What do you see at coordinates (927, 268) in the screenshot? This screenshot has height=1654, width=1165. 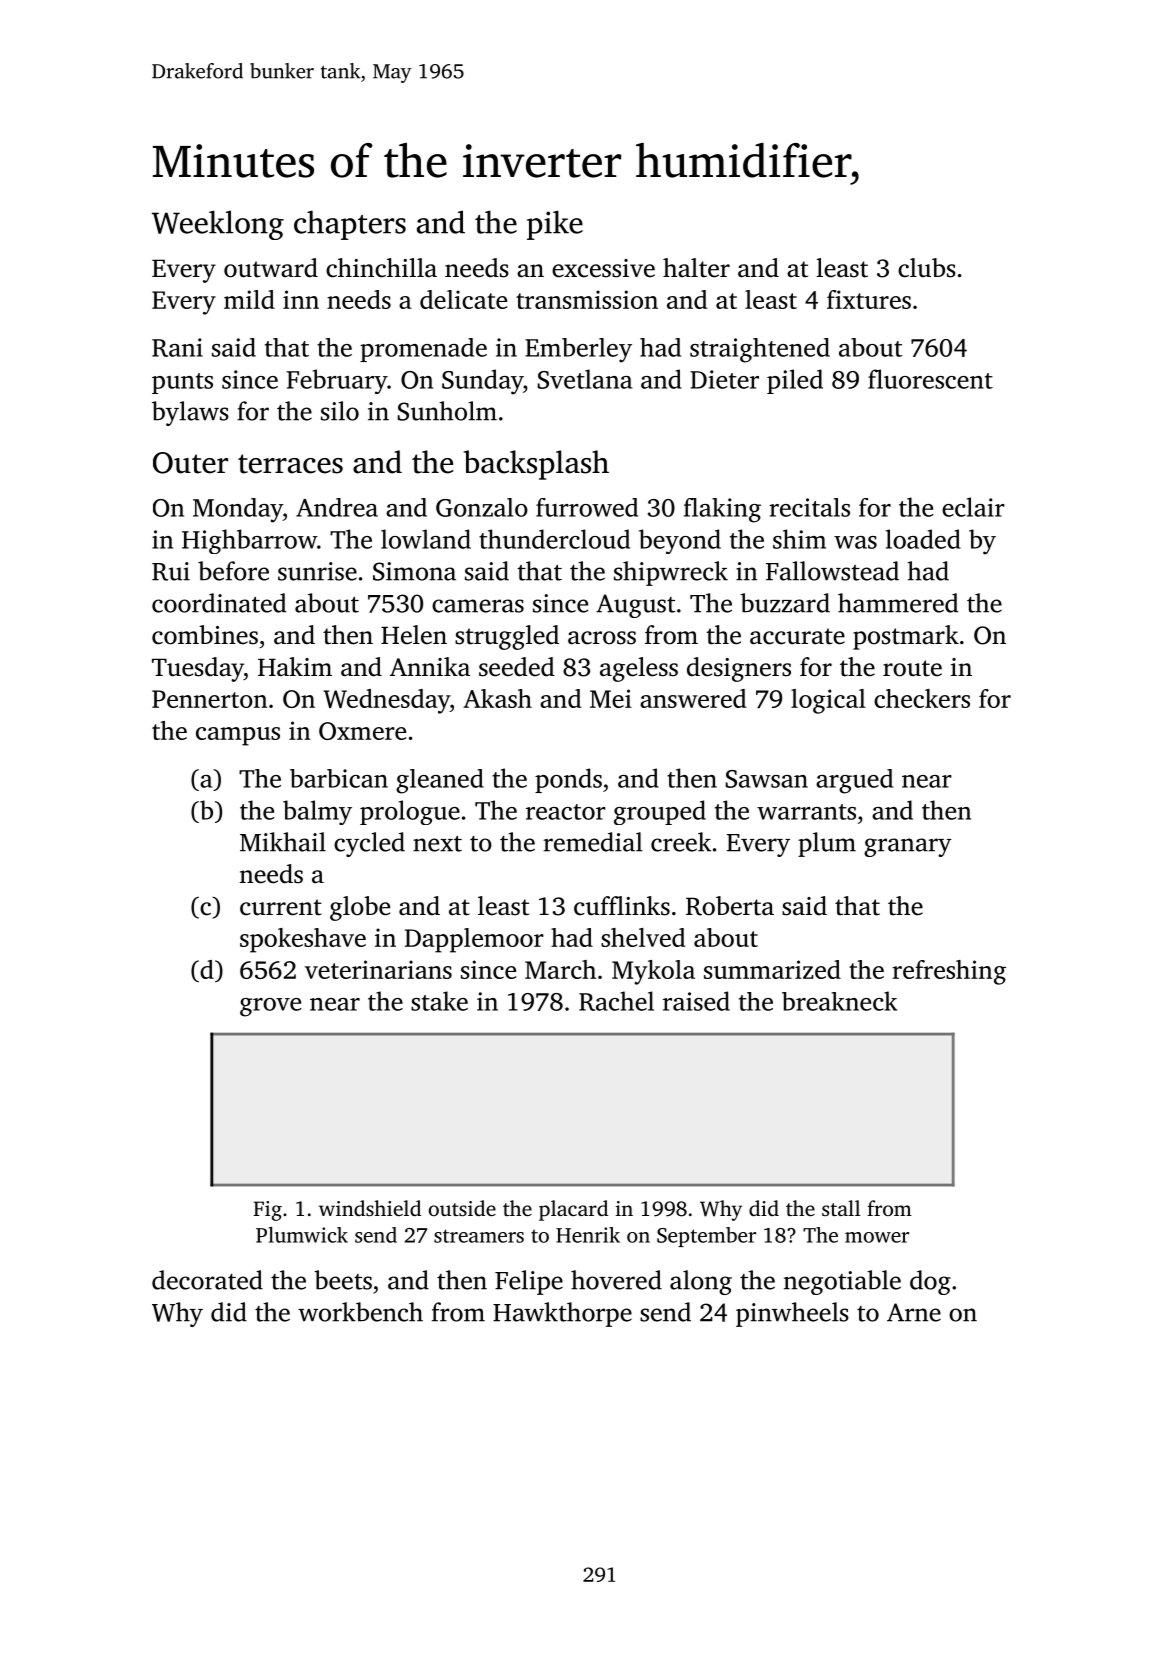 I see `clubs` at bounding box center [927, 268].
